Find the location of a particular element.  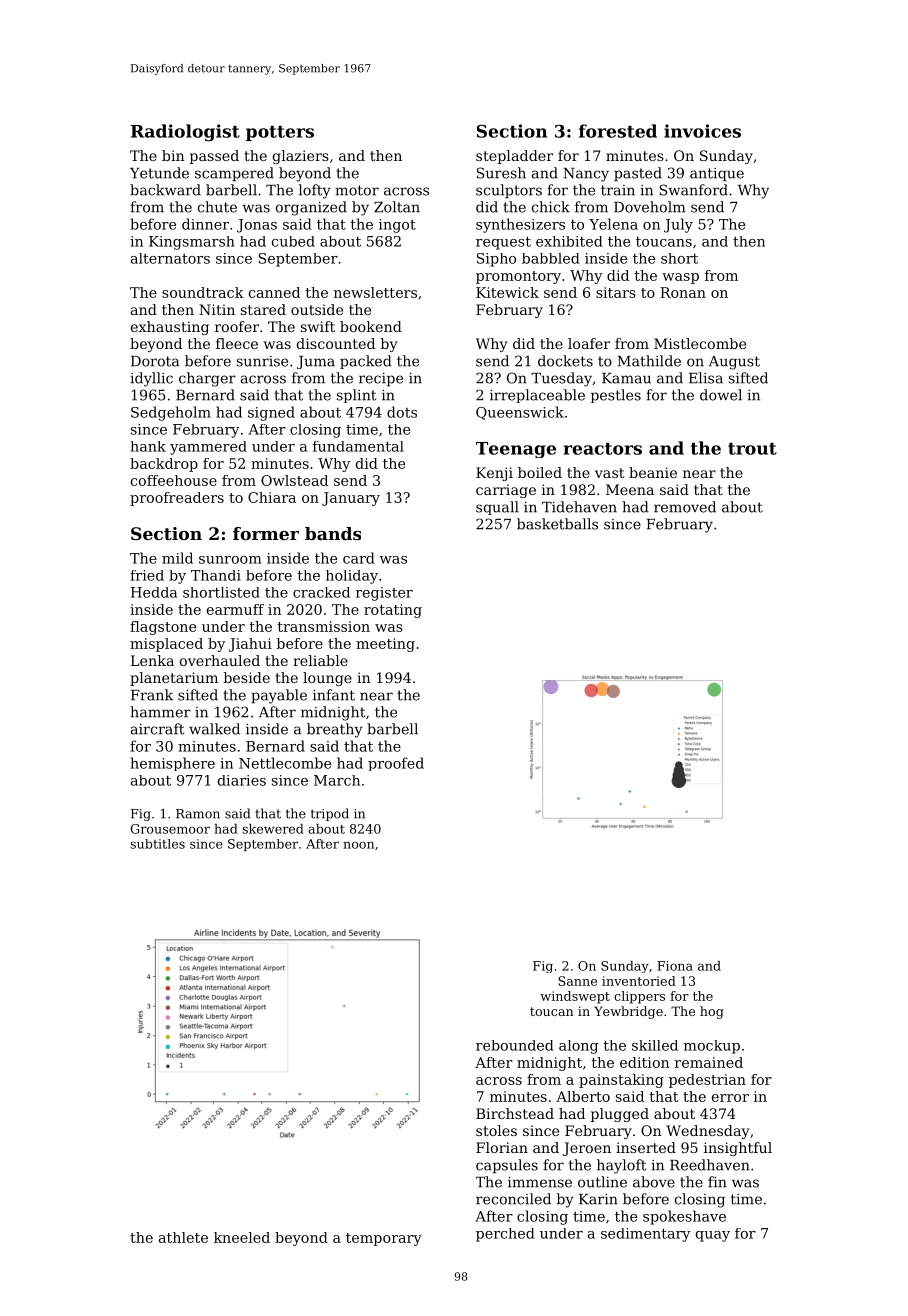

Fiona is located at coordinates (675, 966).
